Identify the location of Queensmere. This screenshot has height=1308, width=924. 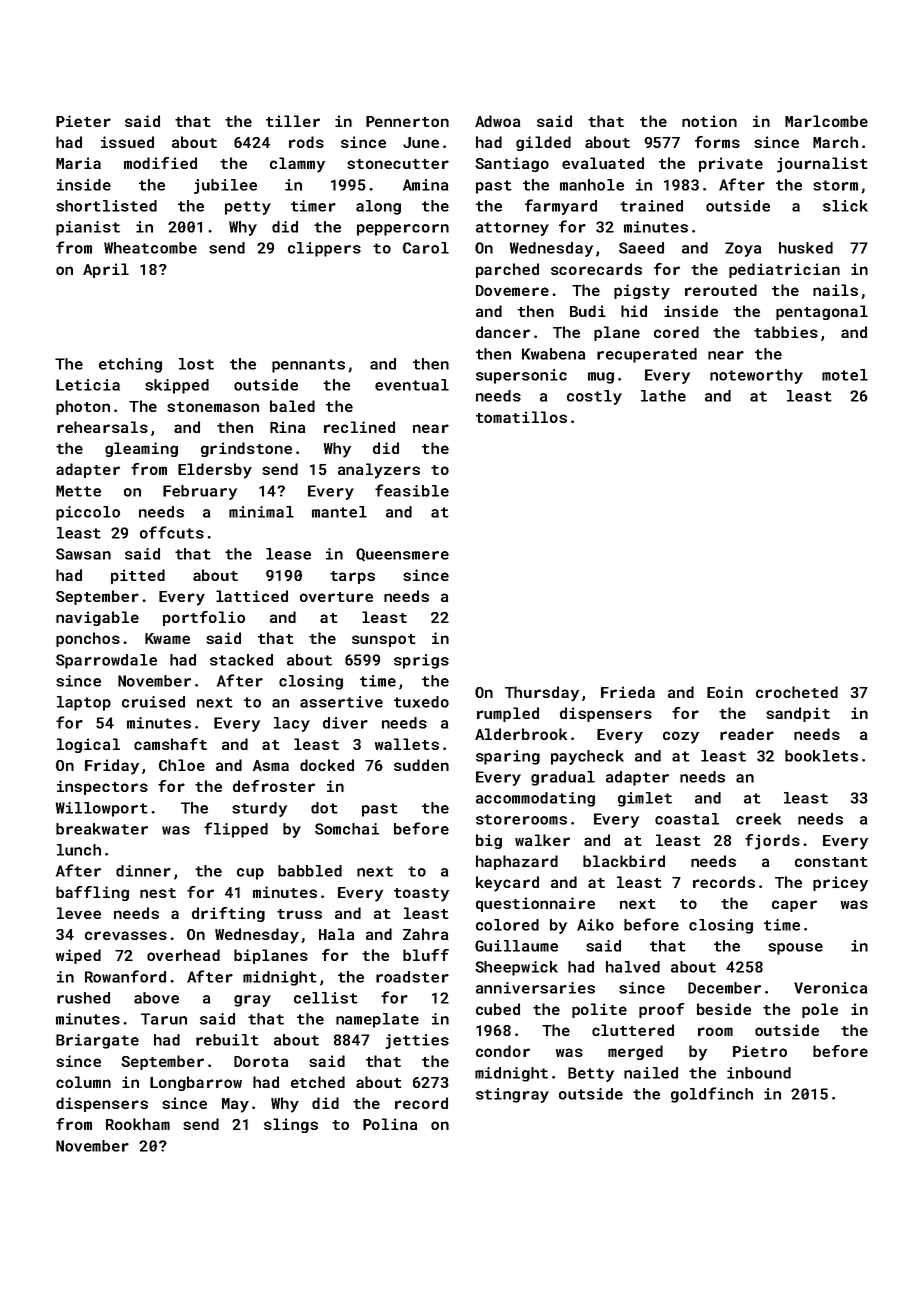
(402, 555).
